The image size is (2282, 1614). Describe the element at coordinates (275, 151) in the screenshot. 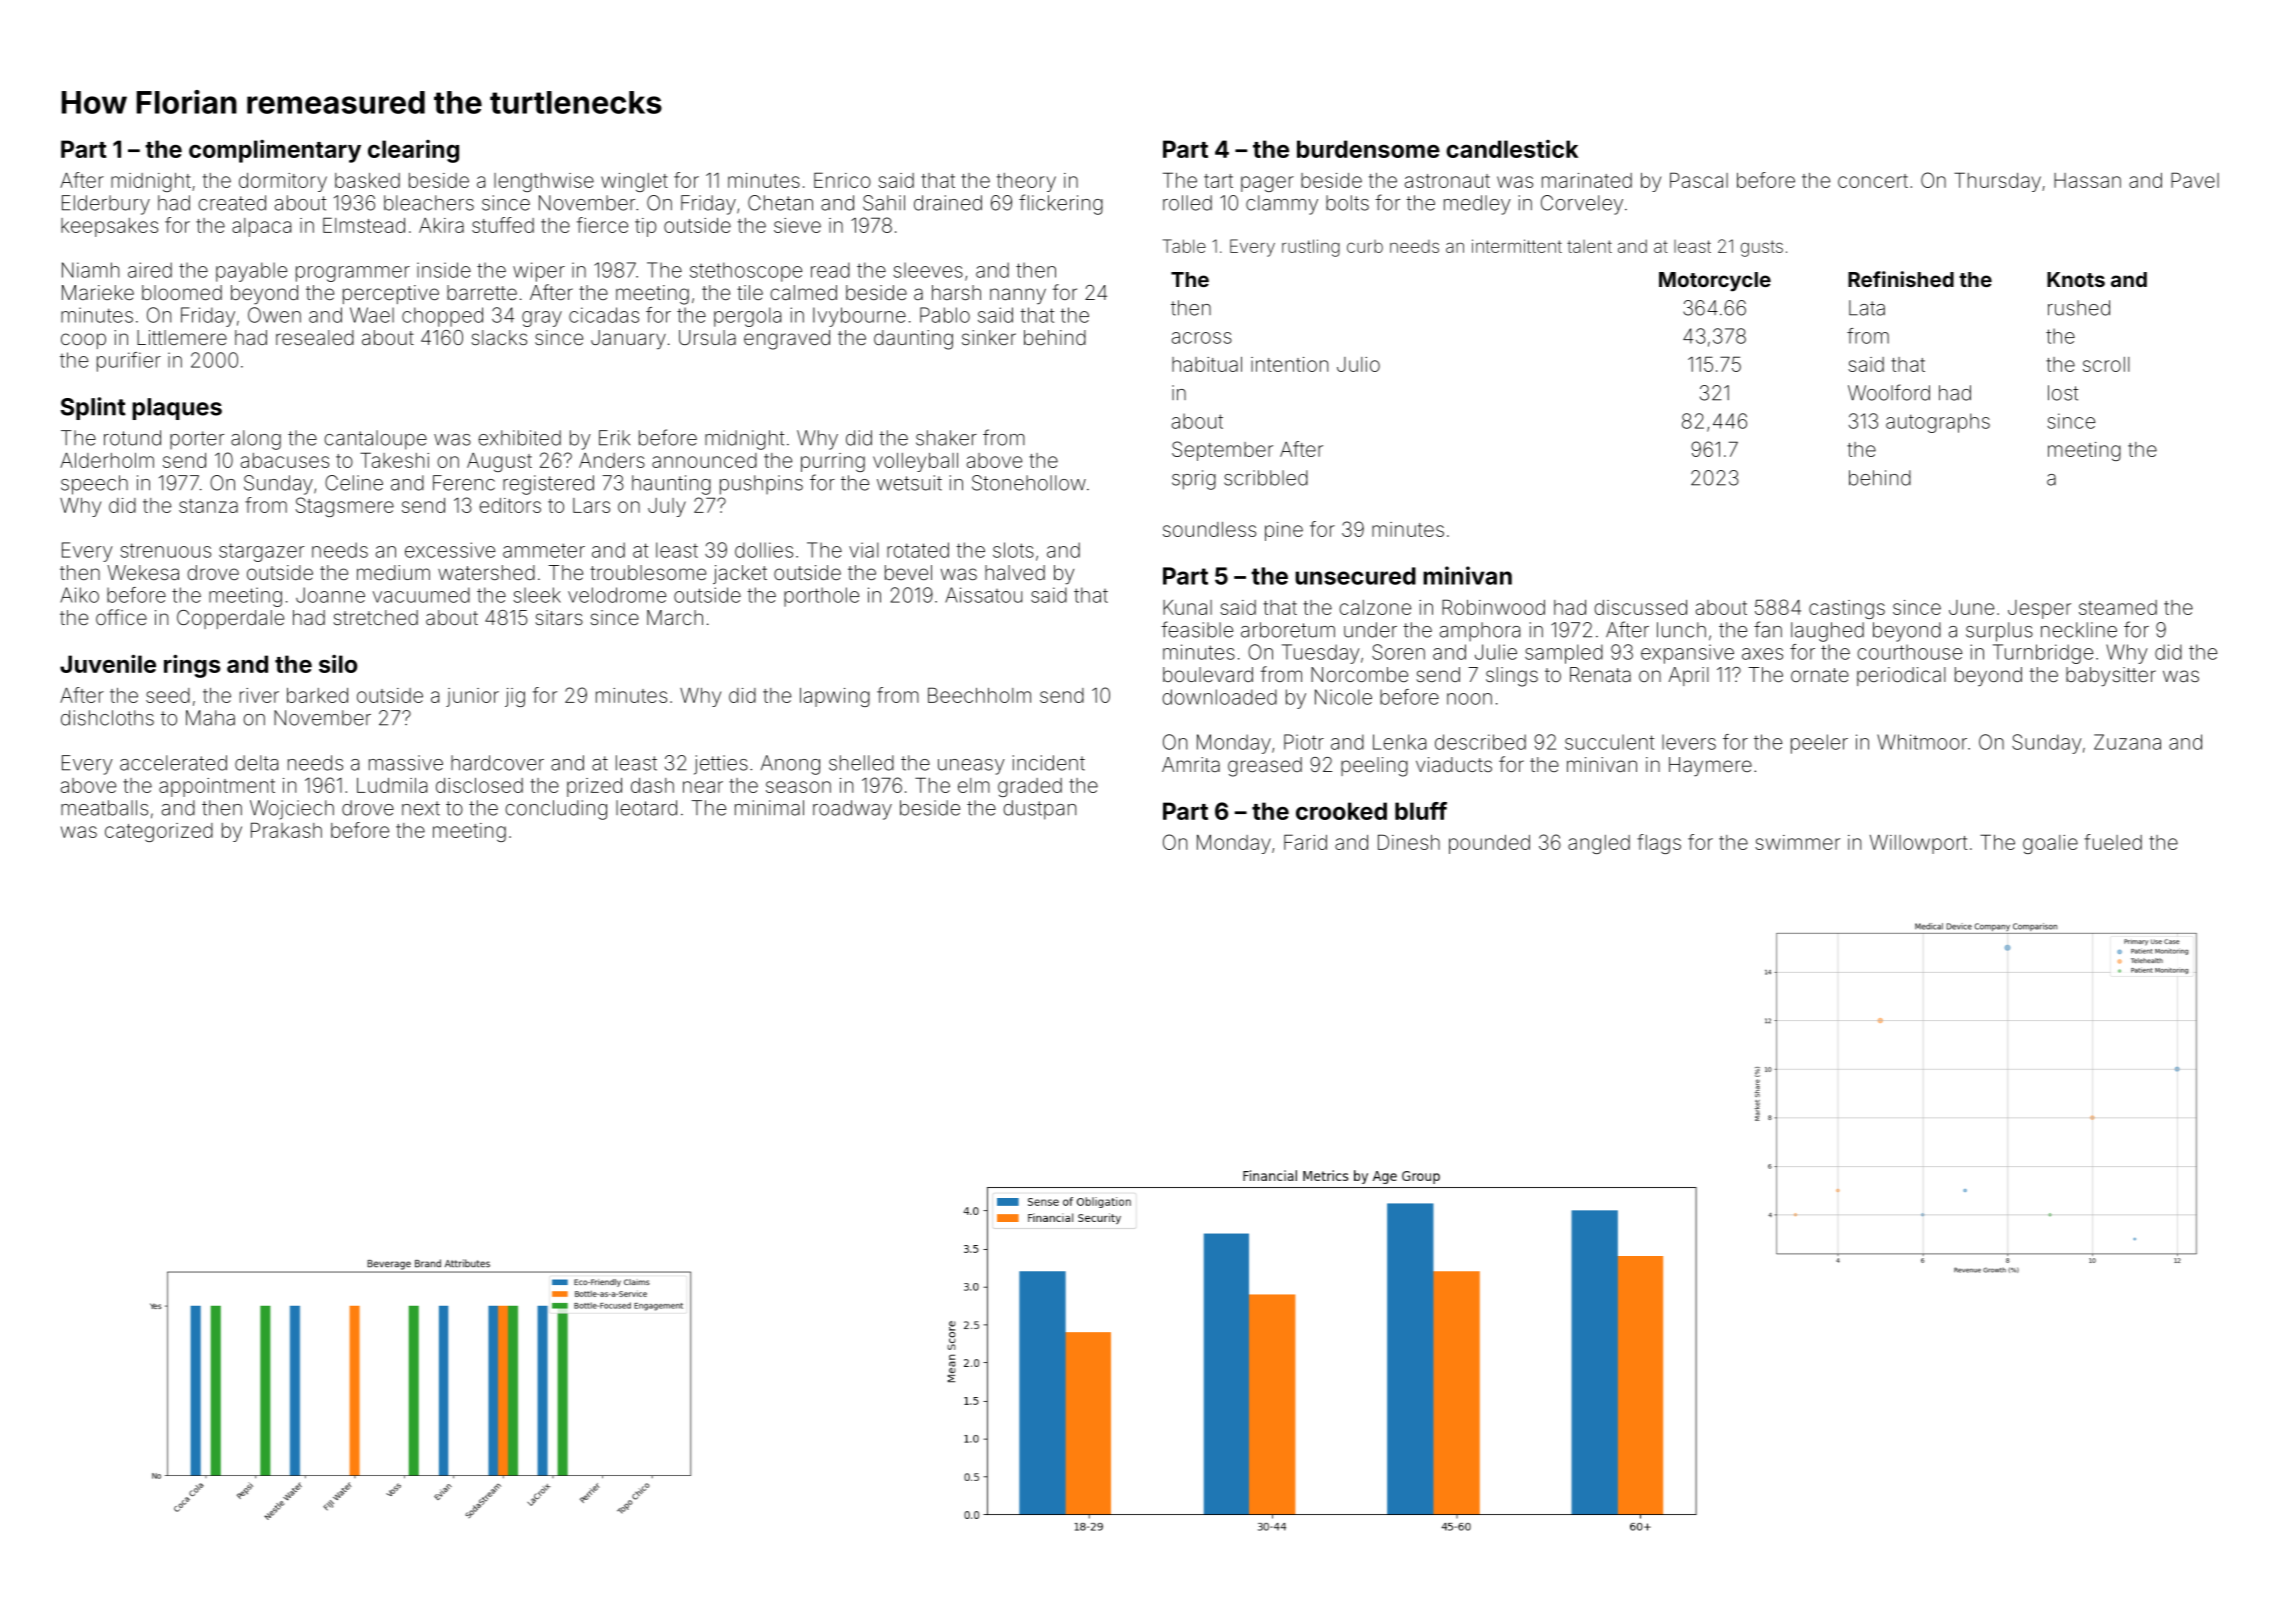

I see `complimentary` at that location.
